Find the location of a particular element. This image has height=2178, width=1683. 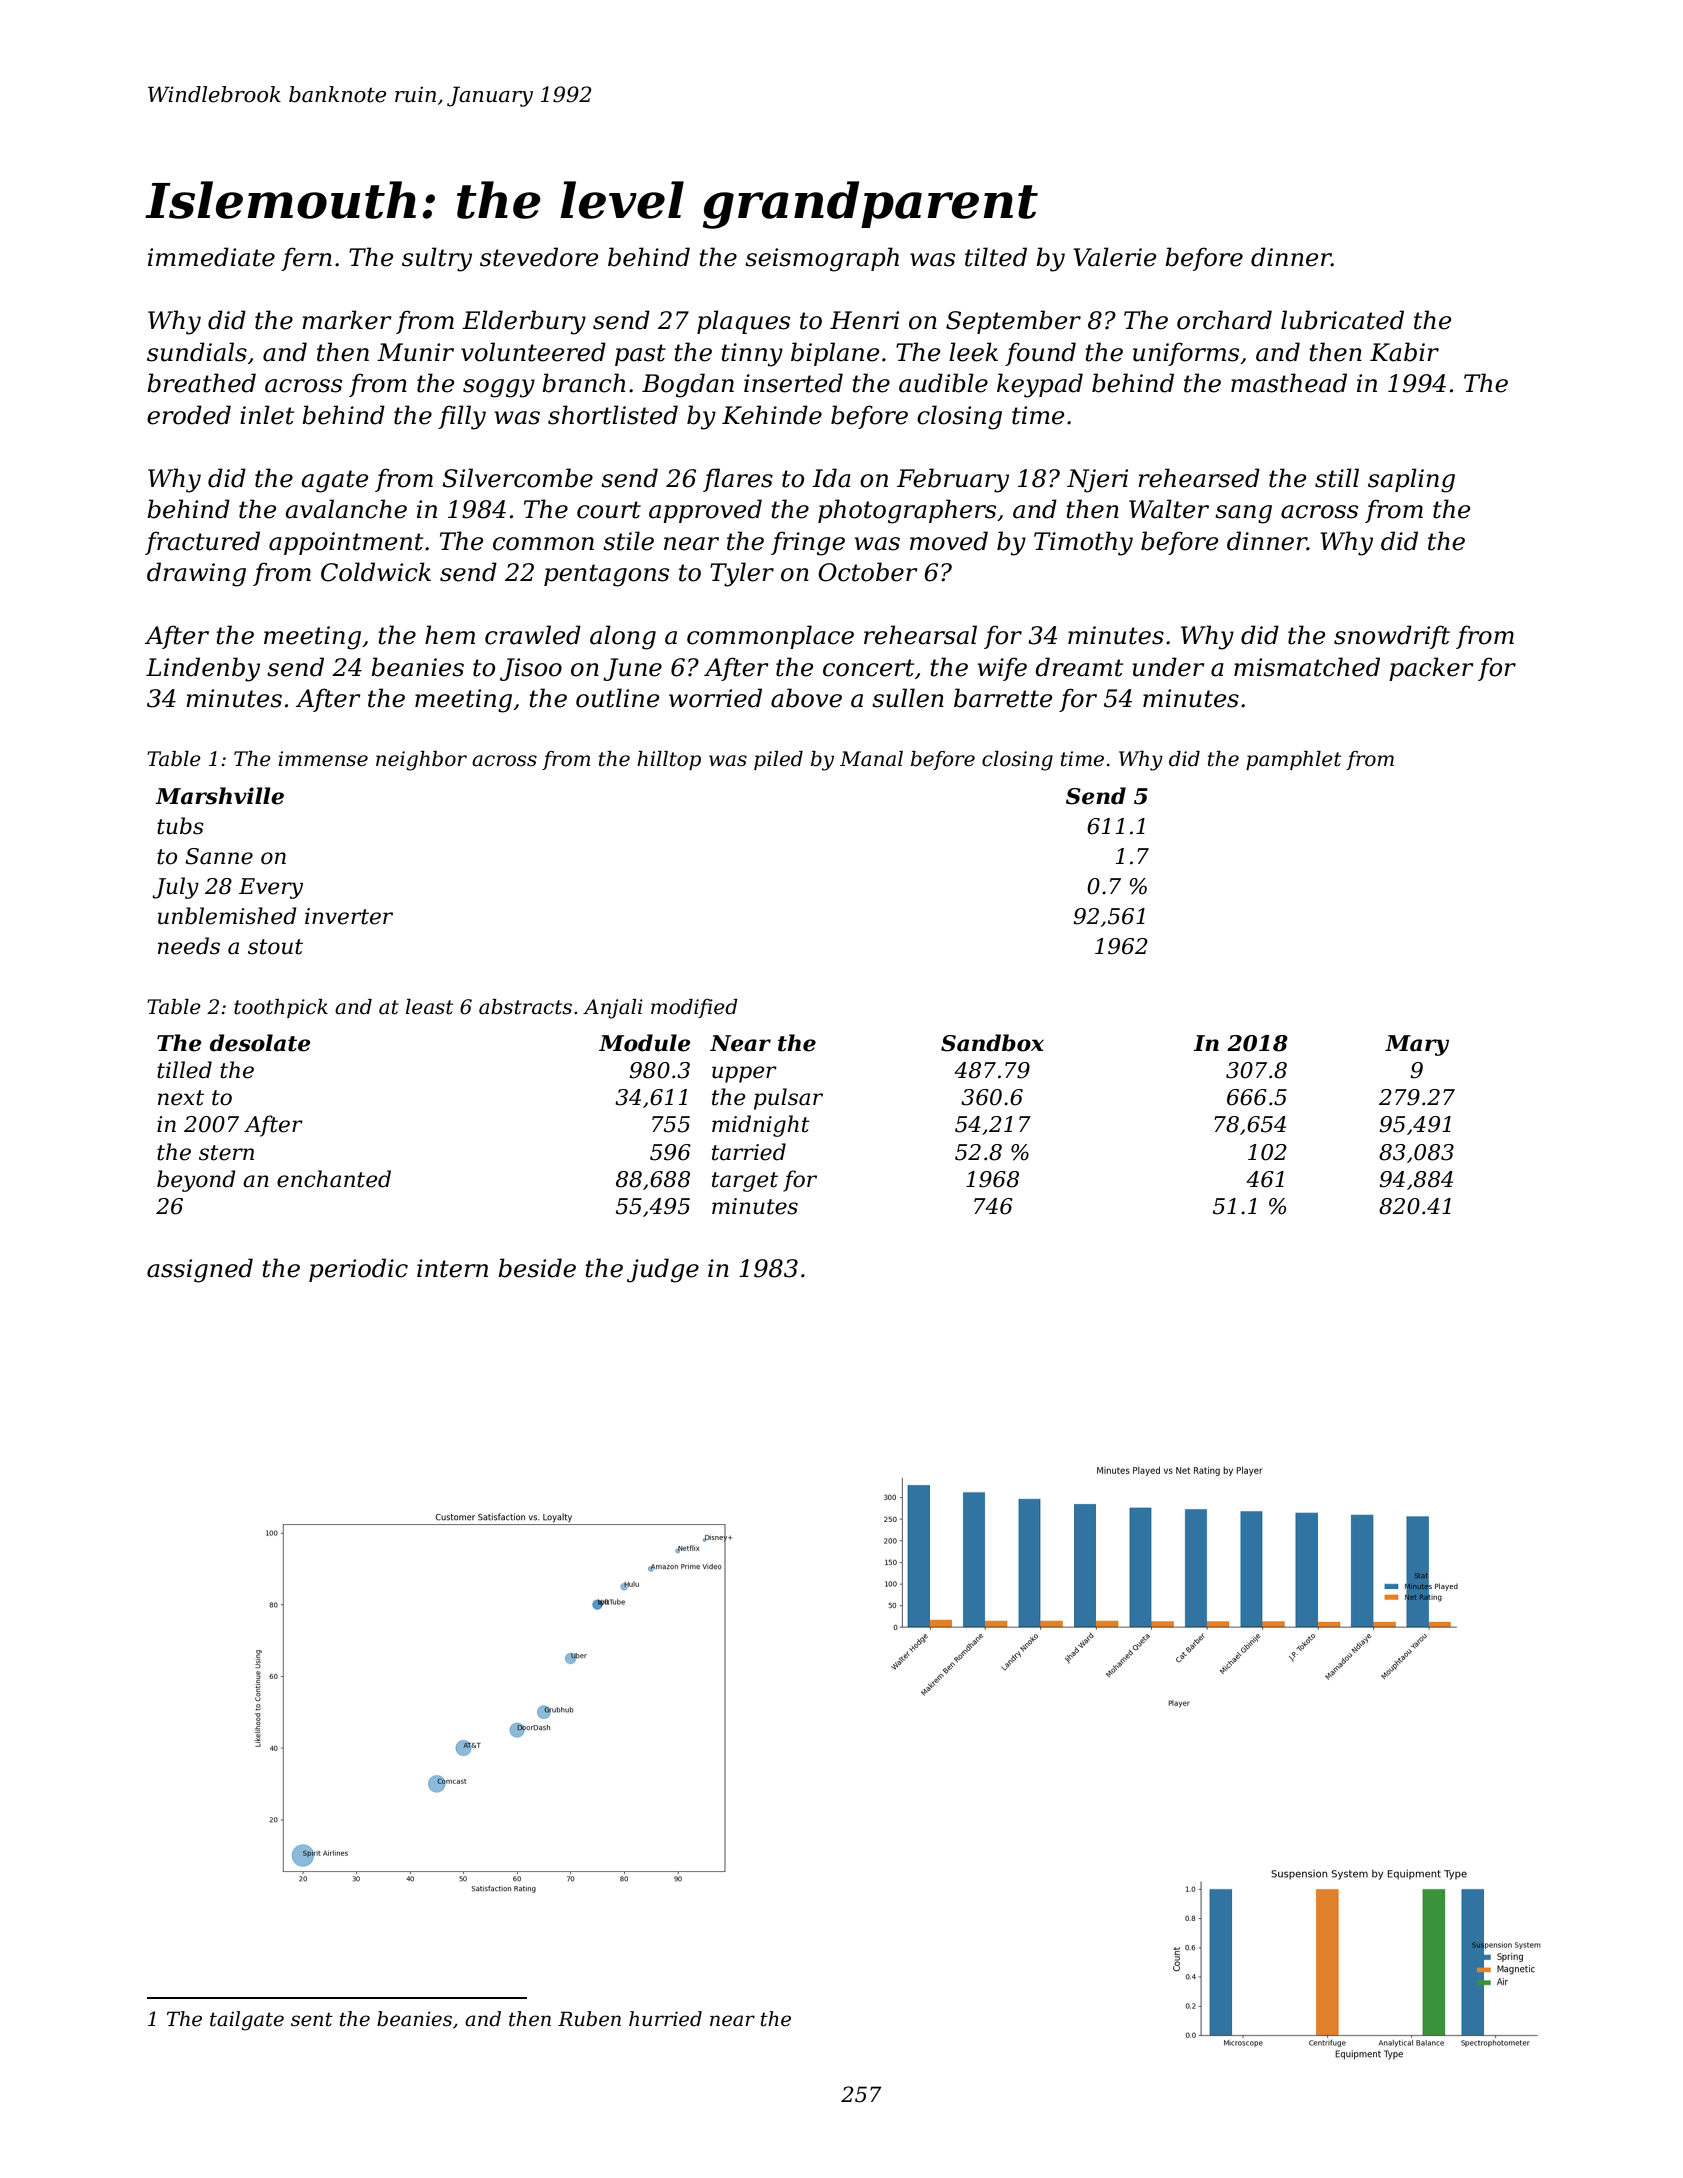

assigned is located at coordinates (200, 1270).
